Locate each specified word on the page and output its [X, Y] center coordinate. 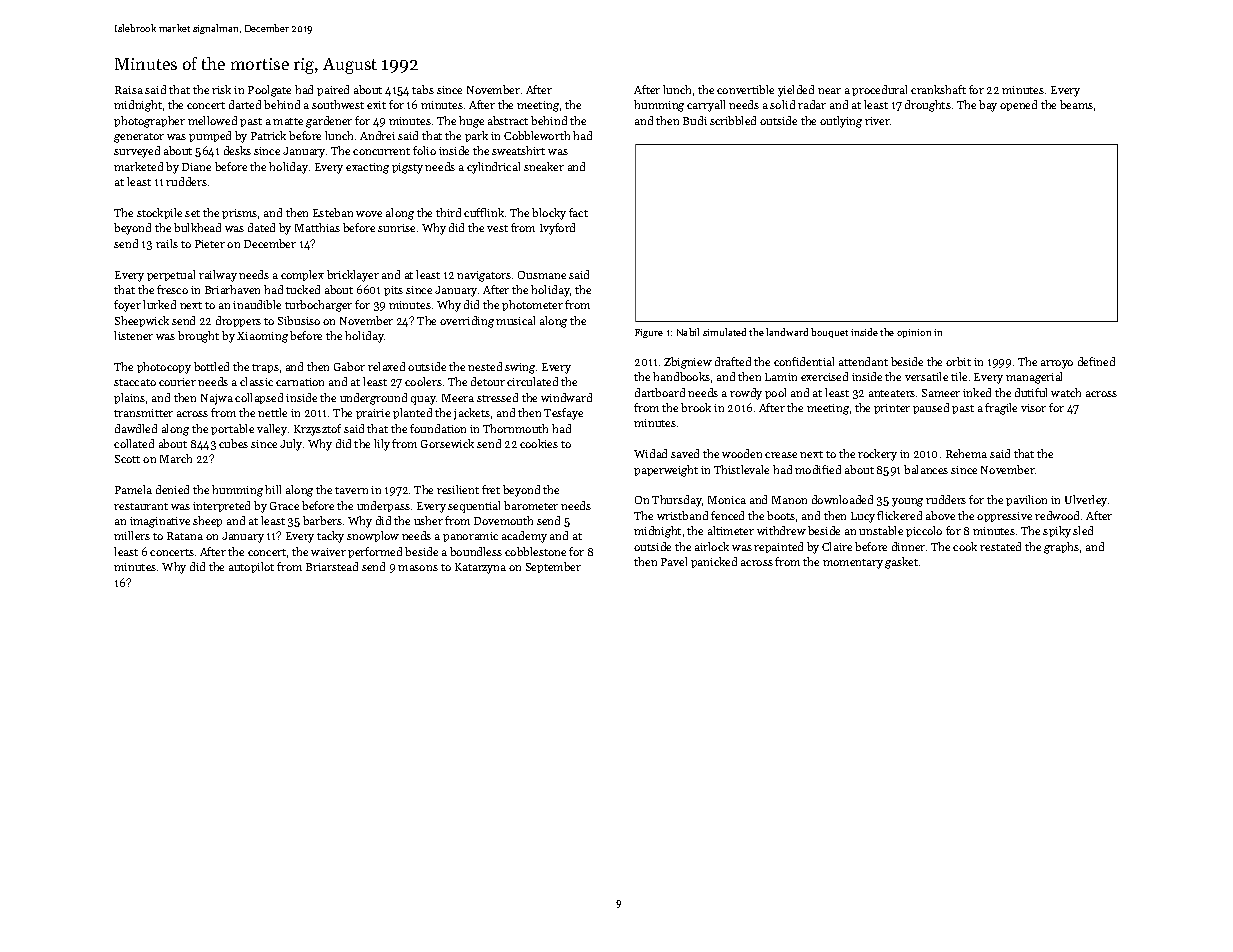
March [176, 458]
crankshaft [938, 89]
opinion [914, 333]
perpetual [171, 275]
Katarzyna [480, 568]
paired [333, 90]
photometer [532, 305]
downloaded [842, 499]
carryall [706, 106]
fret [491, 489]
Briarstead [332, 566]
